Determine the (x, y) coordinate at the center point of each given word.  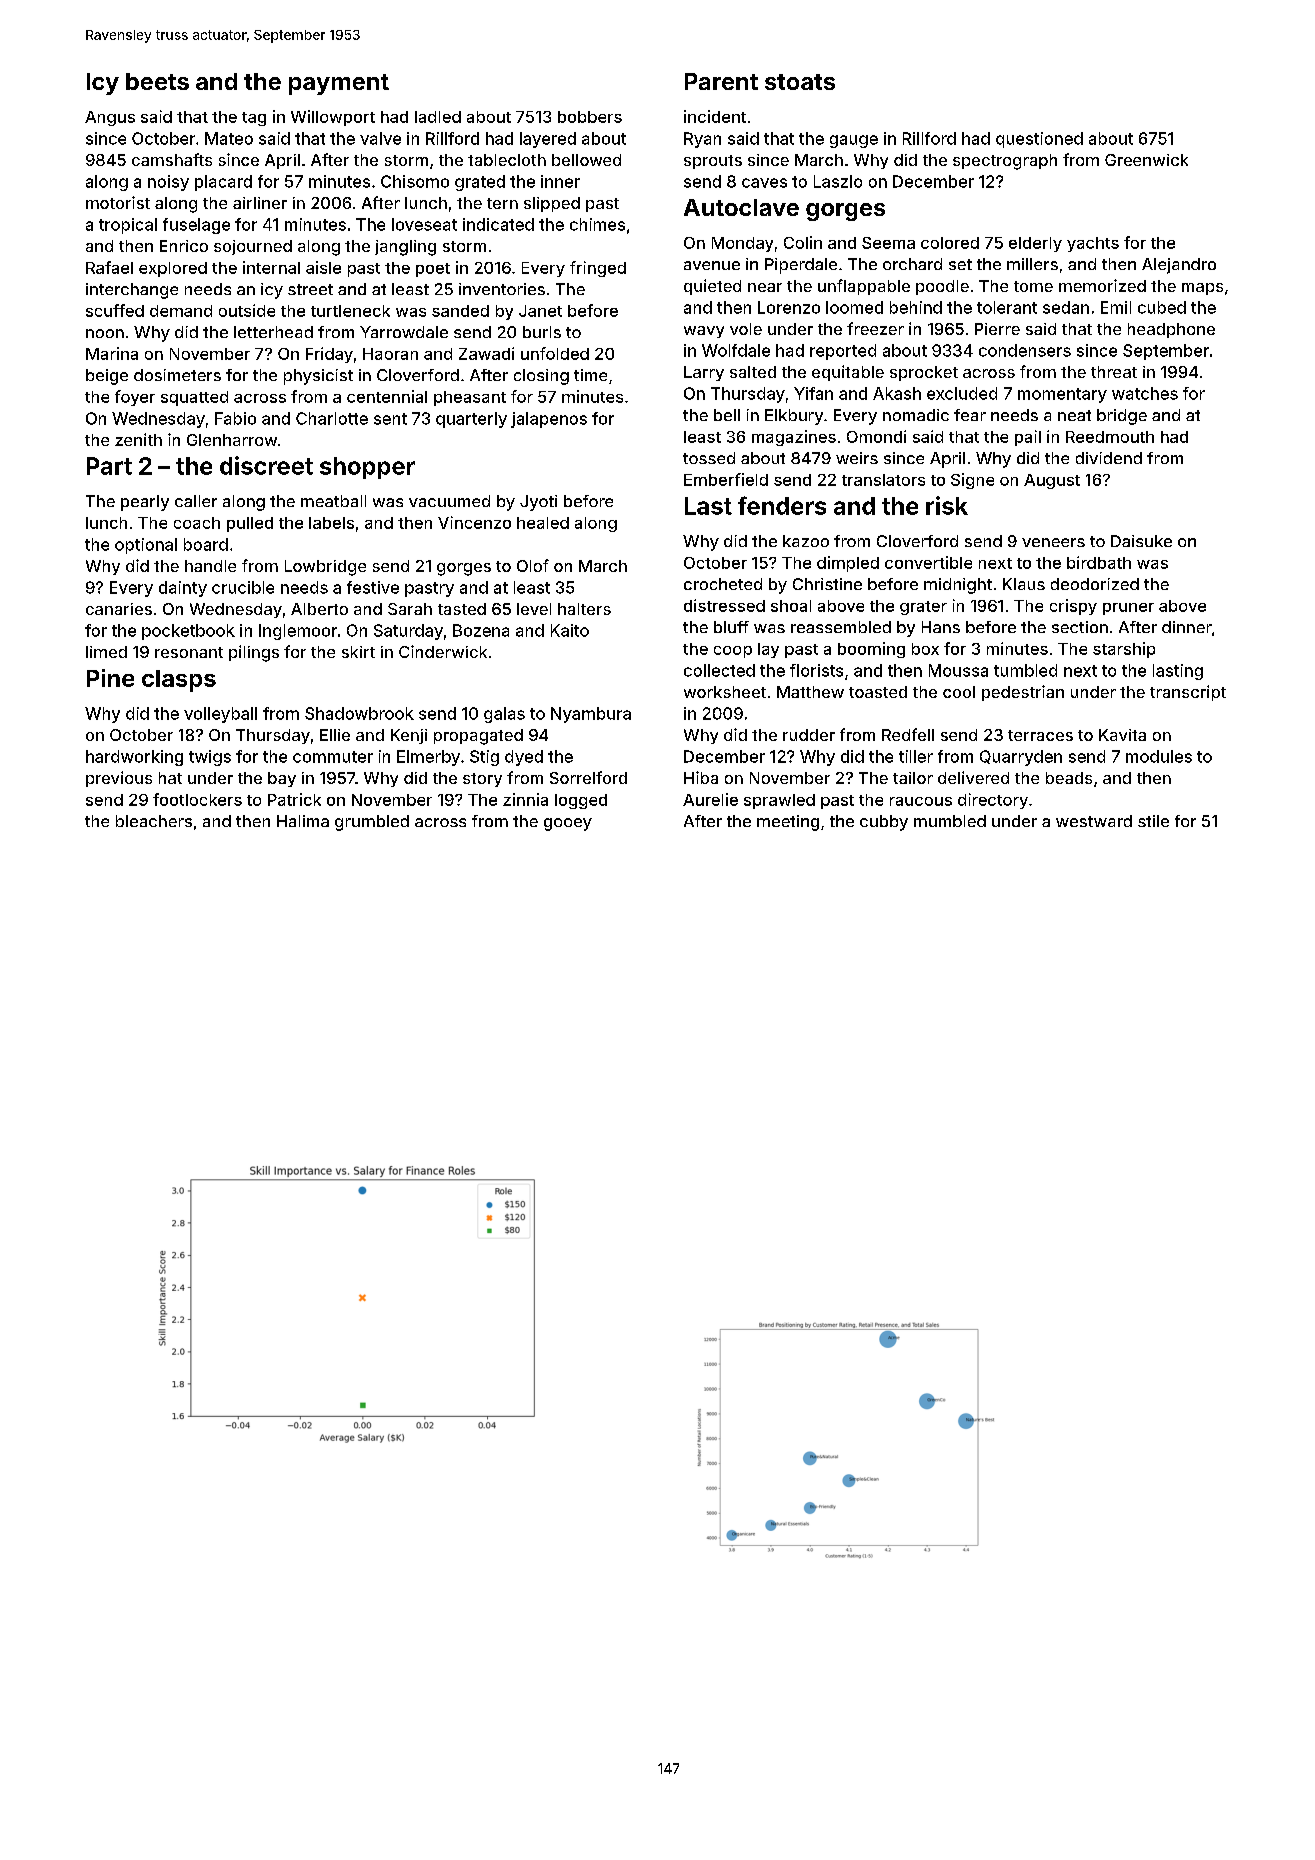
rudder (809, 735)
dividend (1109, 458)
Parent (721, 81)
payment (339, 84)
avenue (712, 265)
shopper (367, 468)
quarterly (471, 420)
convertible (928, 562)
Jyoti (538, 503)
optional (146, 546)
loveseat (424, 224)
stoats (800, 82)
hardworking (134, 758)
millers (1032, 264)
